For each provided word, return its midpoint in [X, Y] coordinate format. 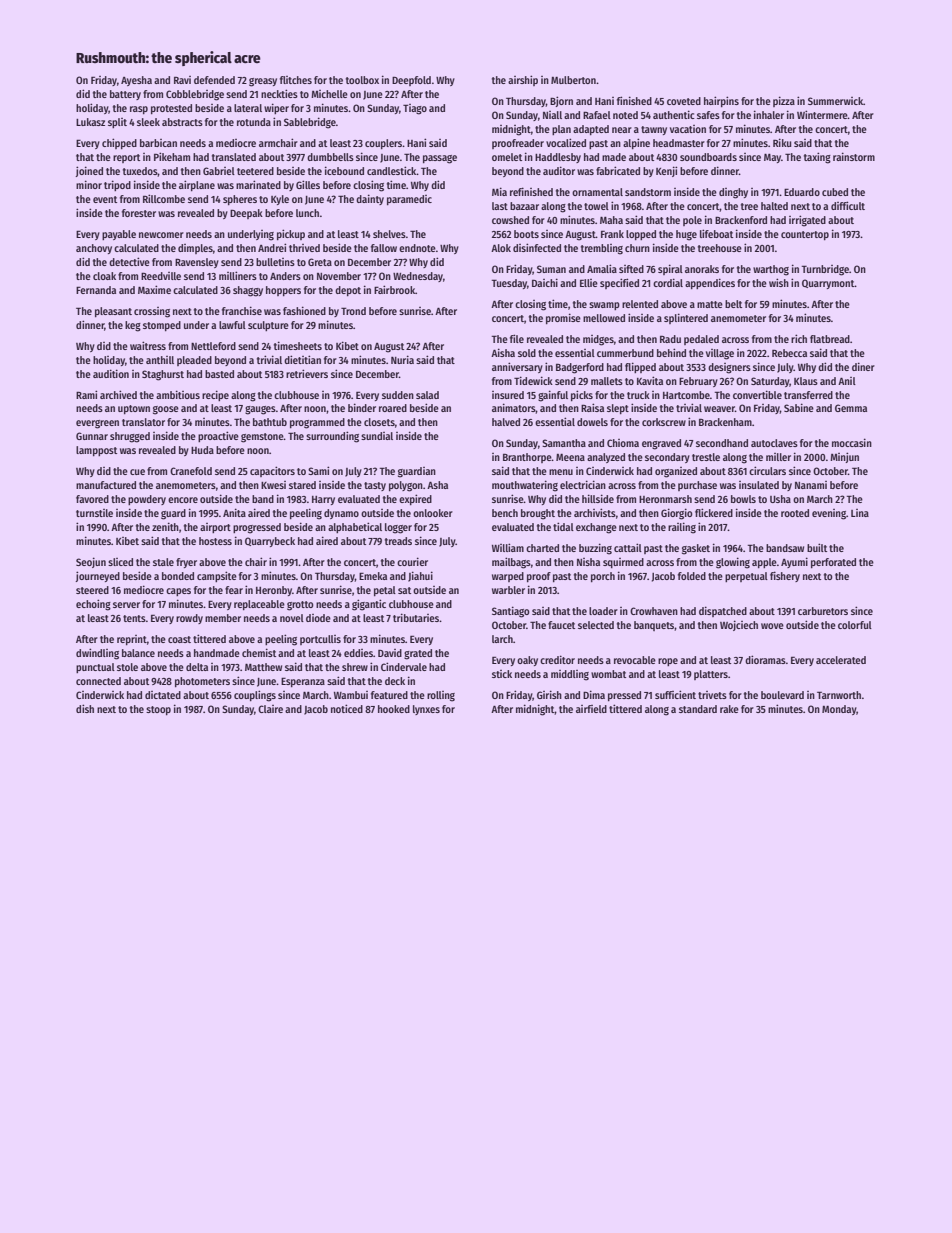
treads [398, 541]
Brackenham [725, 422]
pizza [784, 101]
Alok [501, 248]
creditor [557, 659]
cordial [668, 282]
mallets [607, 381]
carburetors [823, 611]
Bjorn [561, 101]
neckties [279, 93]
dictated [163, 695]
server [126, 605]
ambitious [178, 394]
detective [129, 261]
